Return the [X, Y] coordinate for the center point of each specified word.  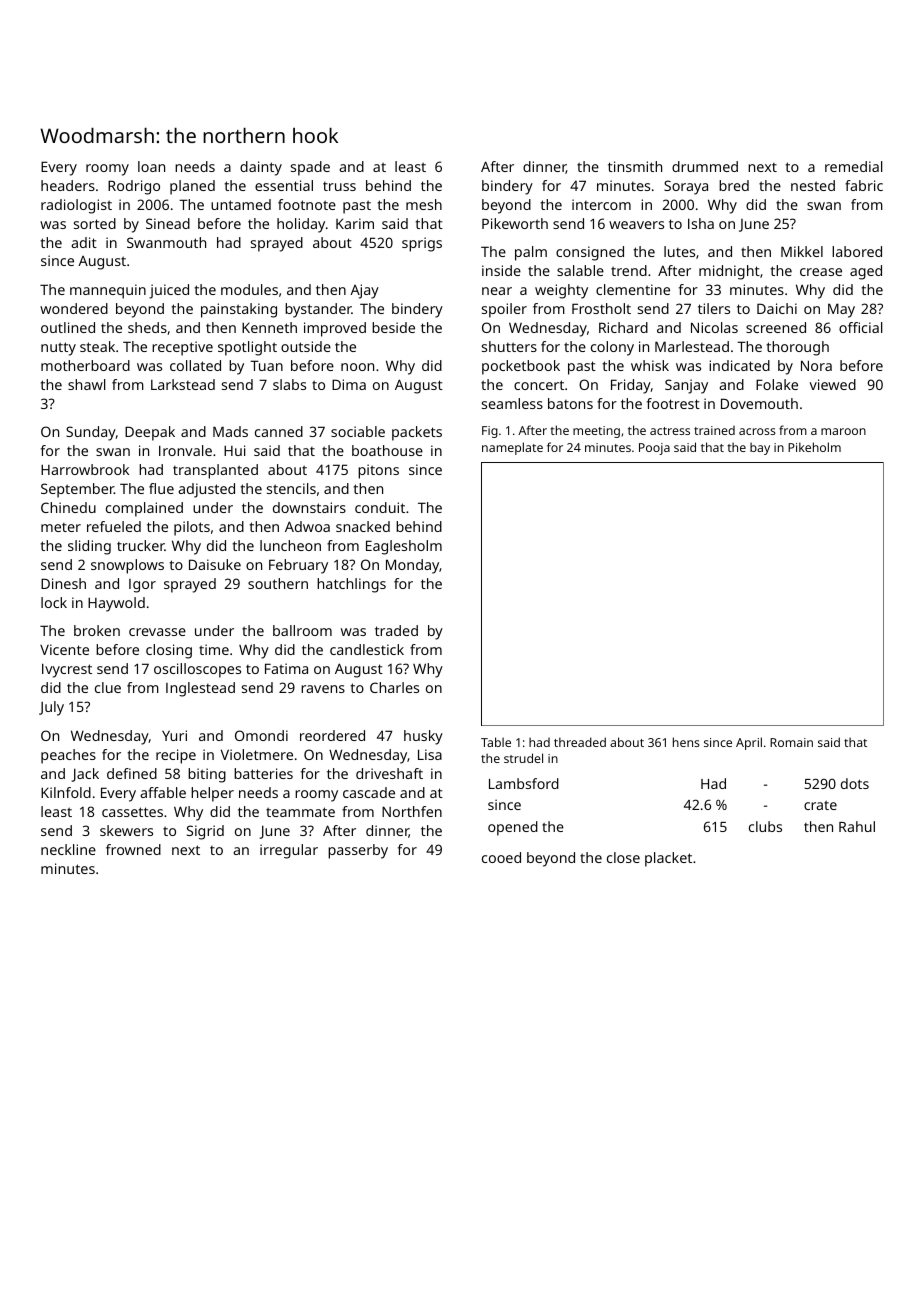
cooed [501, 857]
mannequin [108, 291]
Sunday [91, 433]
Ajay [364, 291]
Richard [623, 327]
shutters [509, 346]
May [841, 310]
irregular [289, 851]
